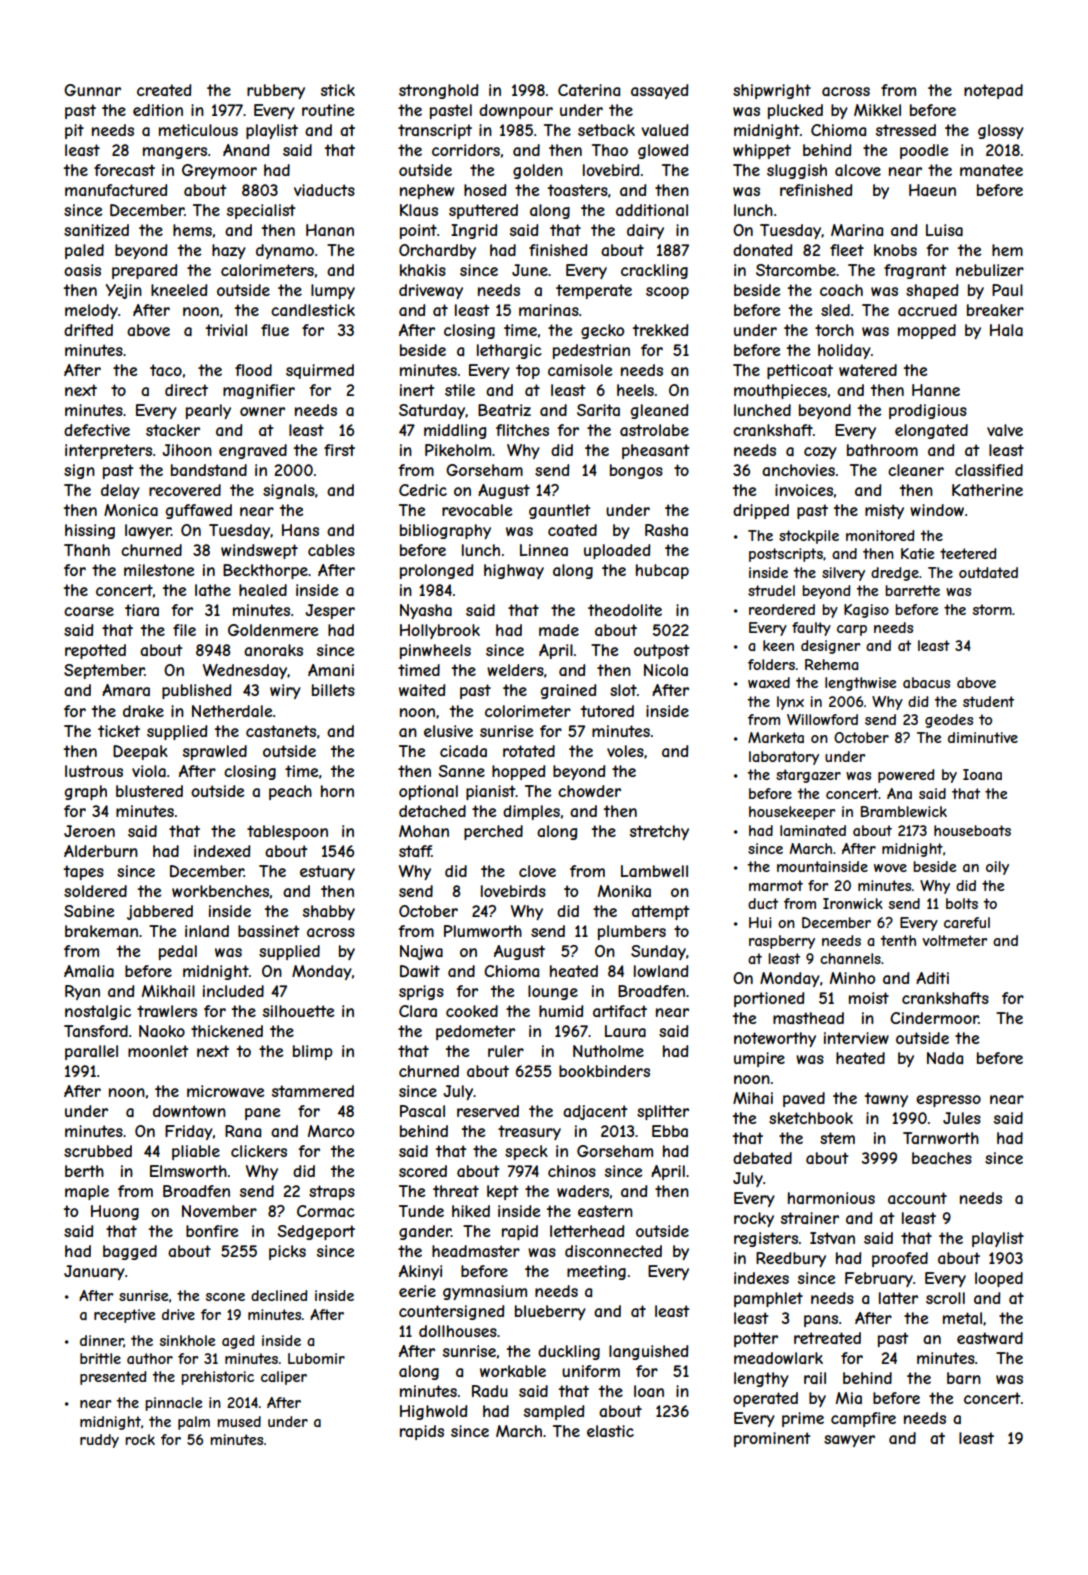 The width and height of the page is (1088, 1575). I want to click on umpire, so click(759, 1059).
